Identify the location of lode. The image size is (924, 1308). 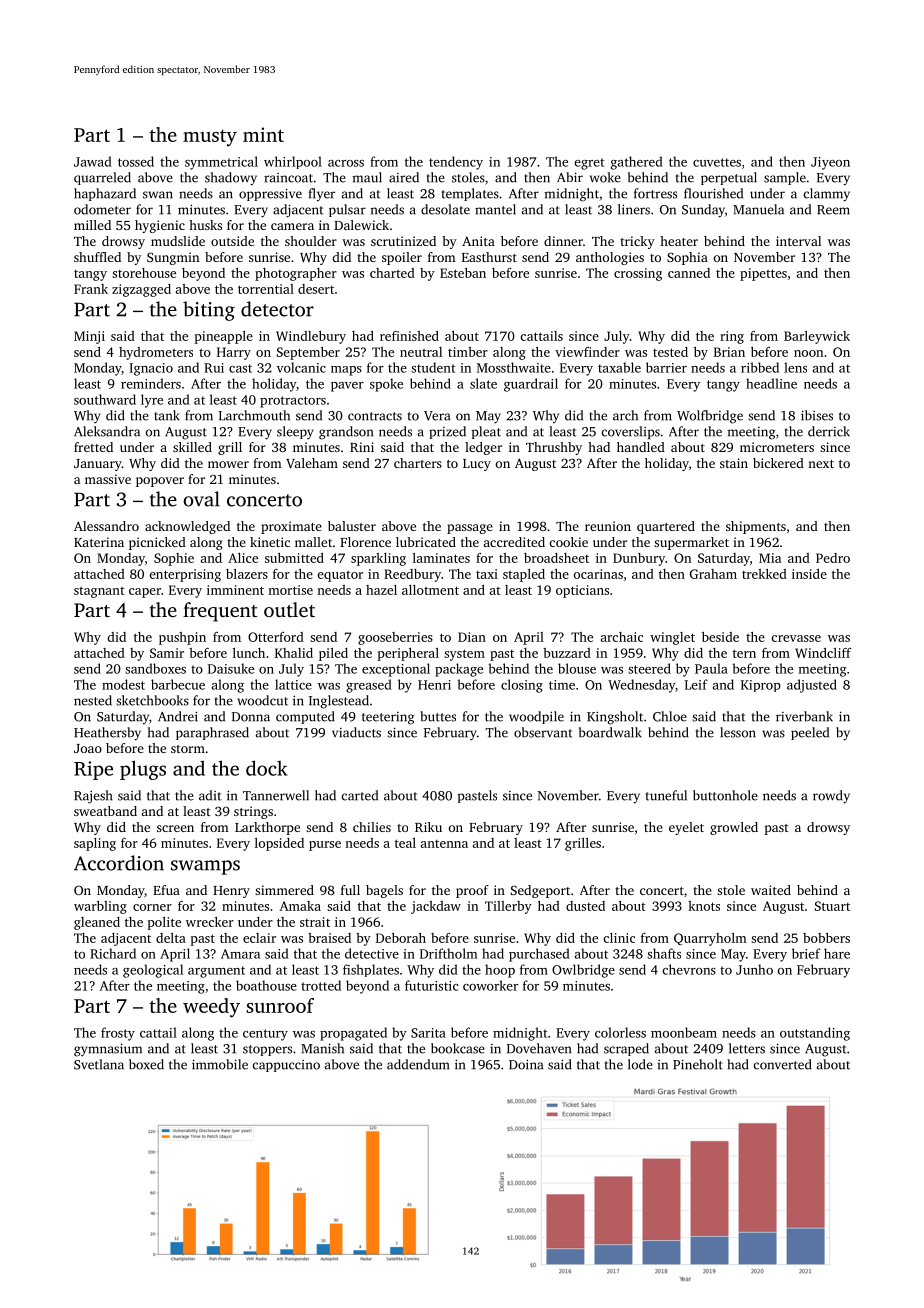
(640, 1064).
